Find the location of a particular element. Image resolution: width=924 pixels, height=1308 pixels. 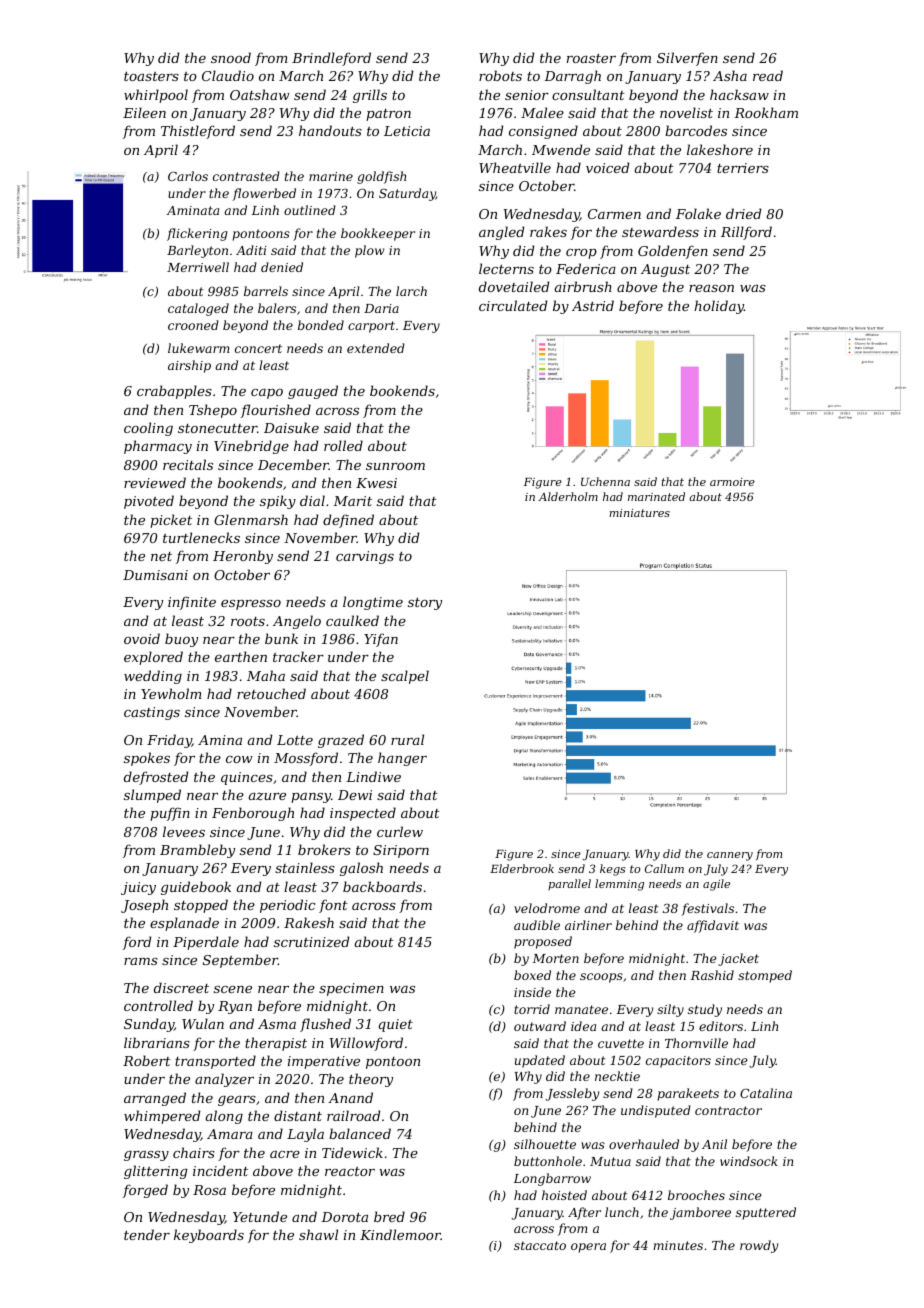

rural is located at coordinates (407, 739).
